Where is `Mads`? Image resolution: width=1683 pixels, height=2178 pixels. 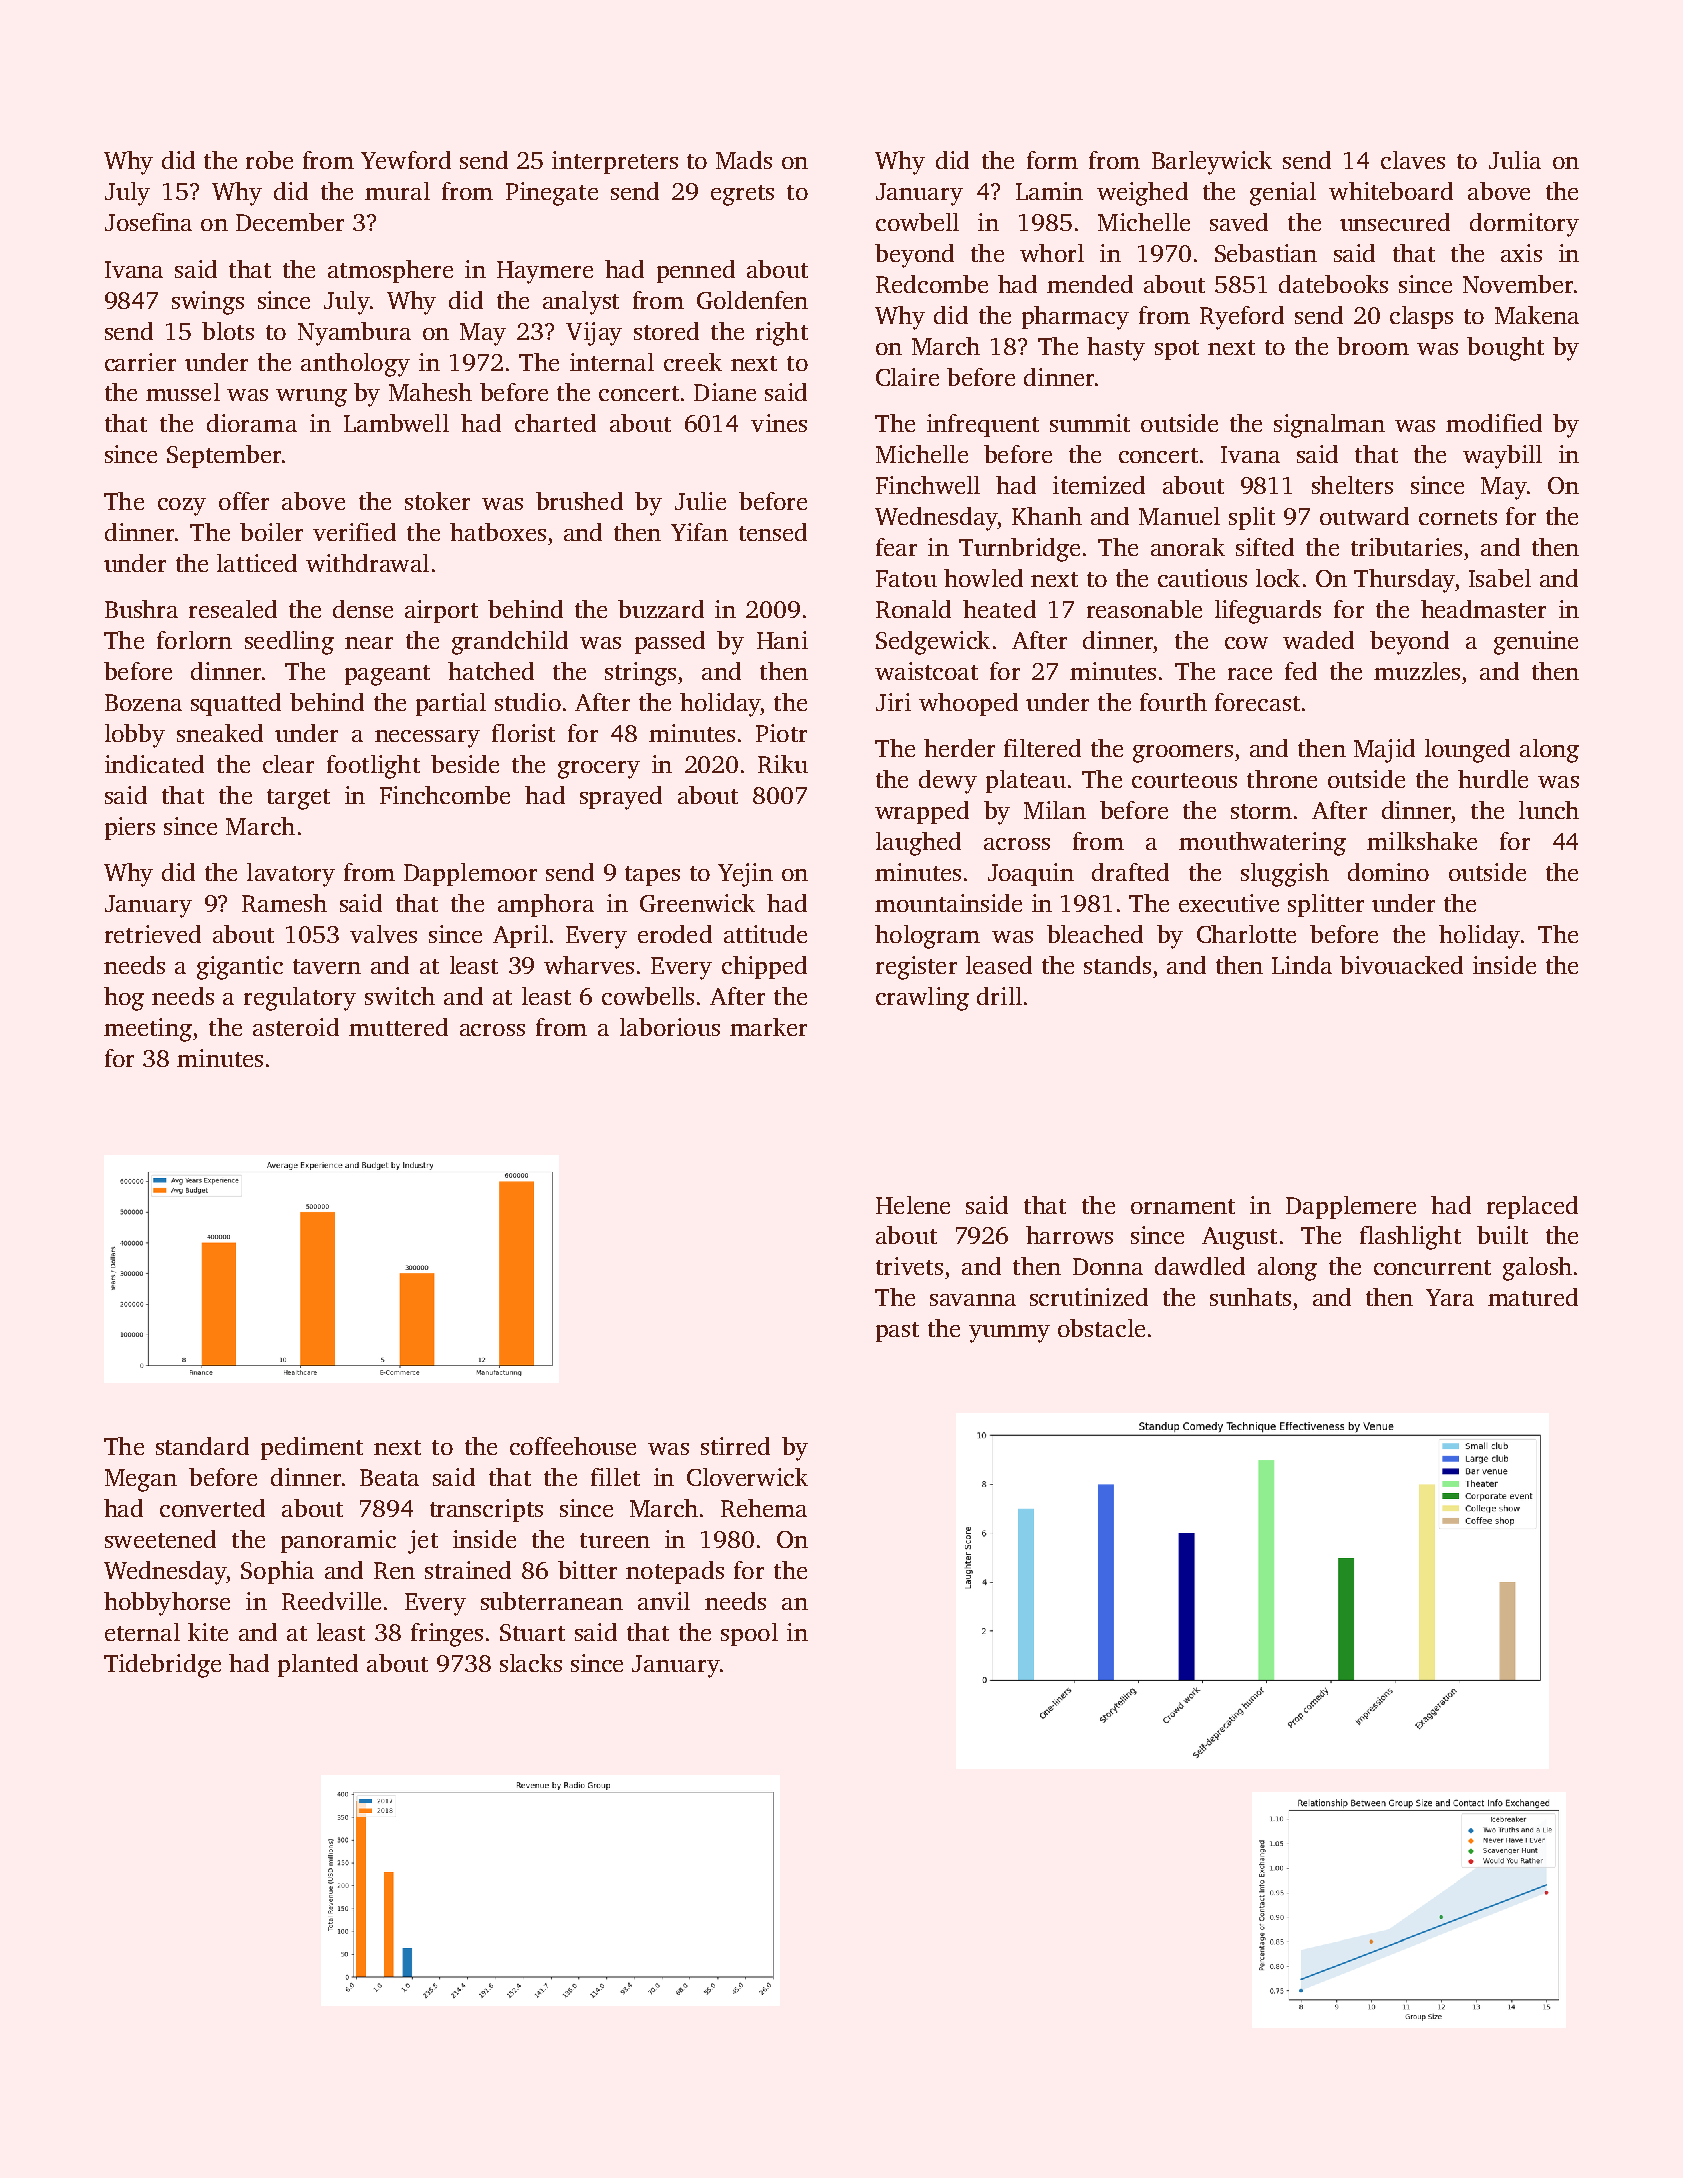
Mads is located at coordinates (744, 160).
